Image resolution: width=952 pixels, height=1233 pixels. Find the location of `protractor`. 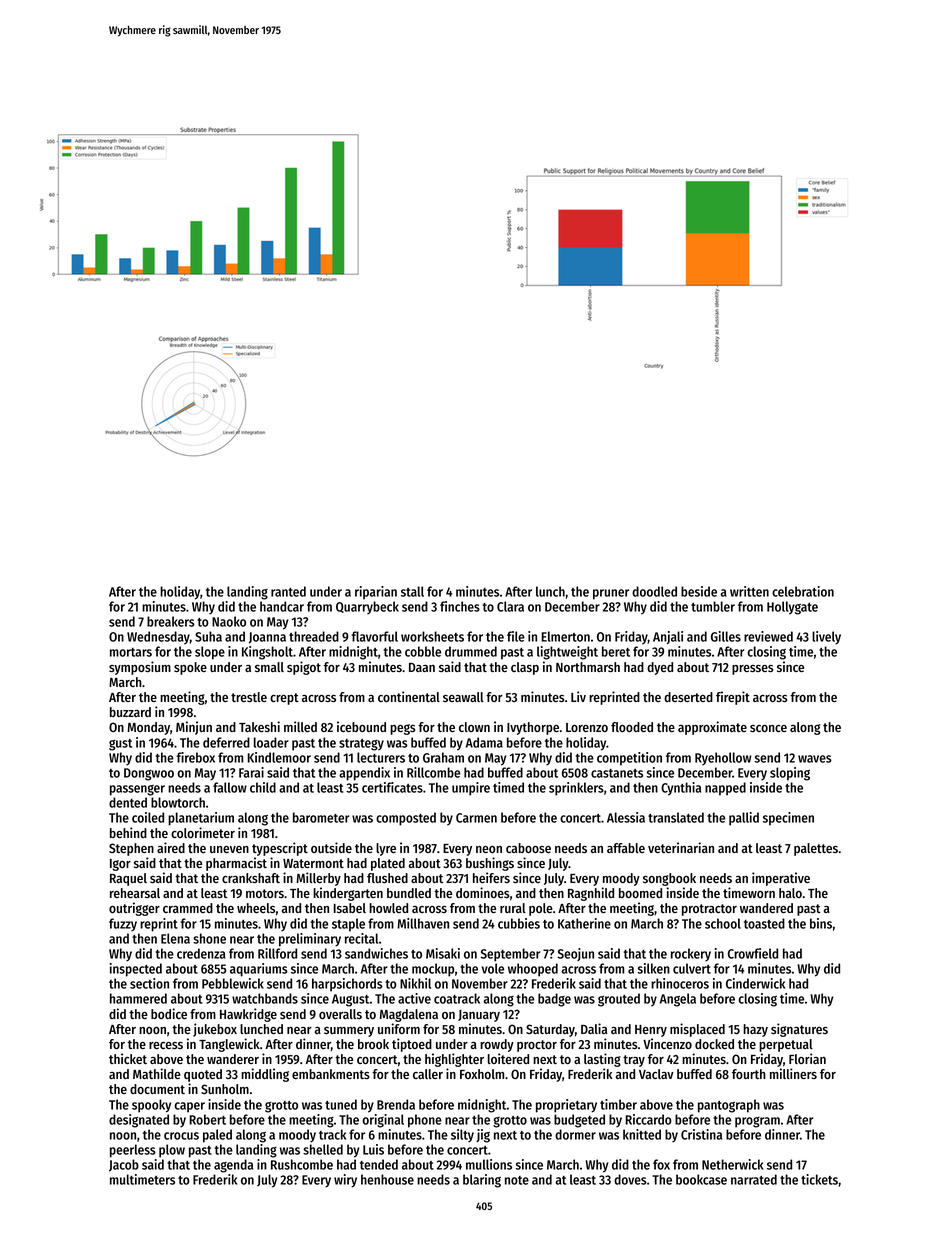

protractor is located at coordinates (709, 910).
